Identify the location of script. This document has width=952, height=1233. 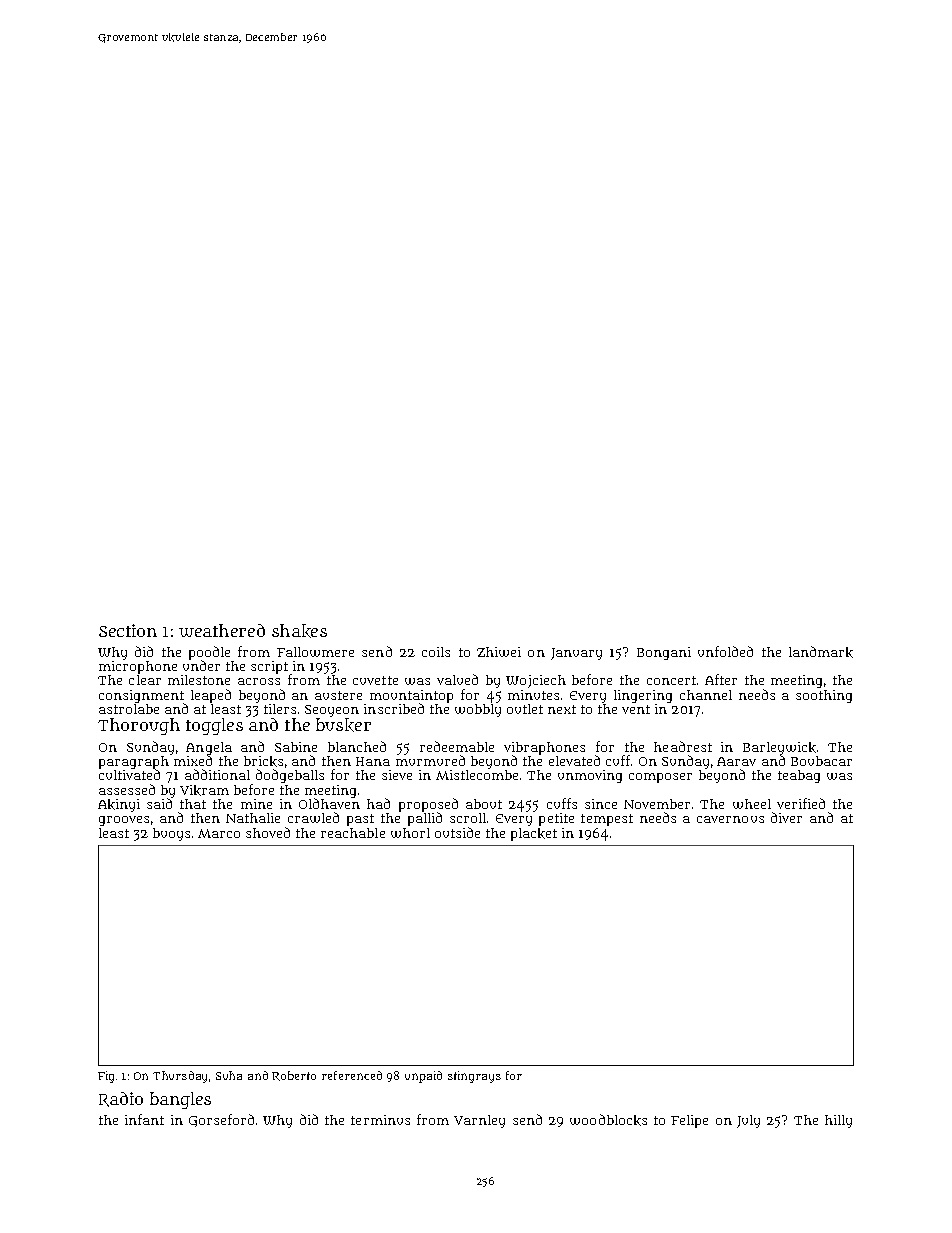
(271, 668).
